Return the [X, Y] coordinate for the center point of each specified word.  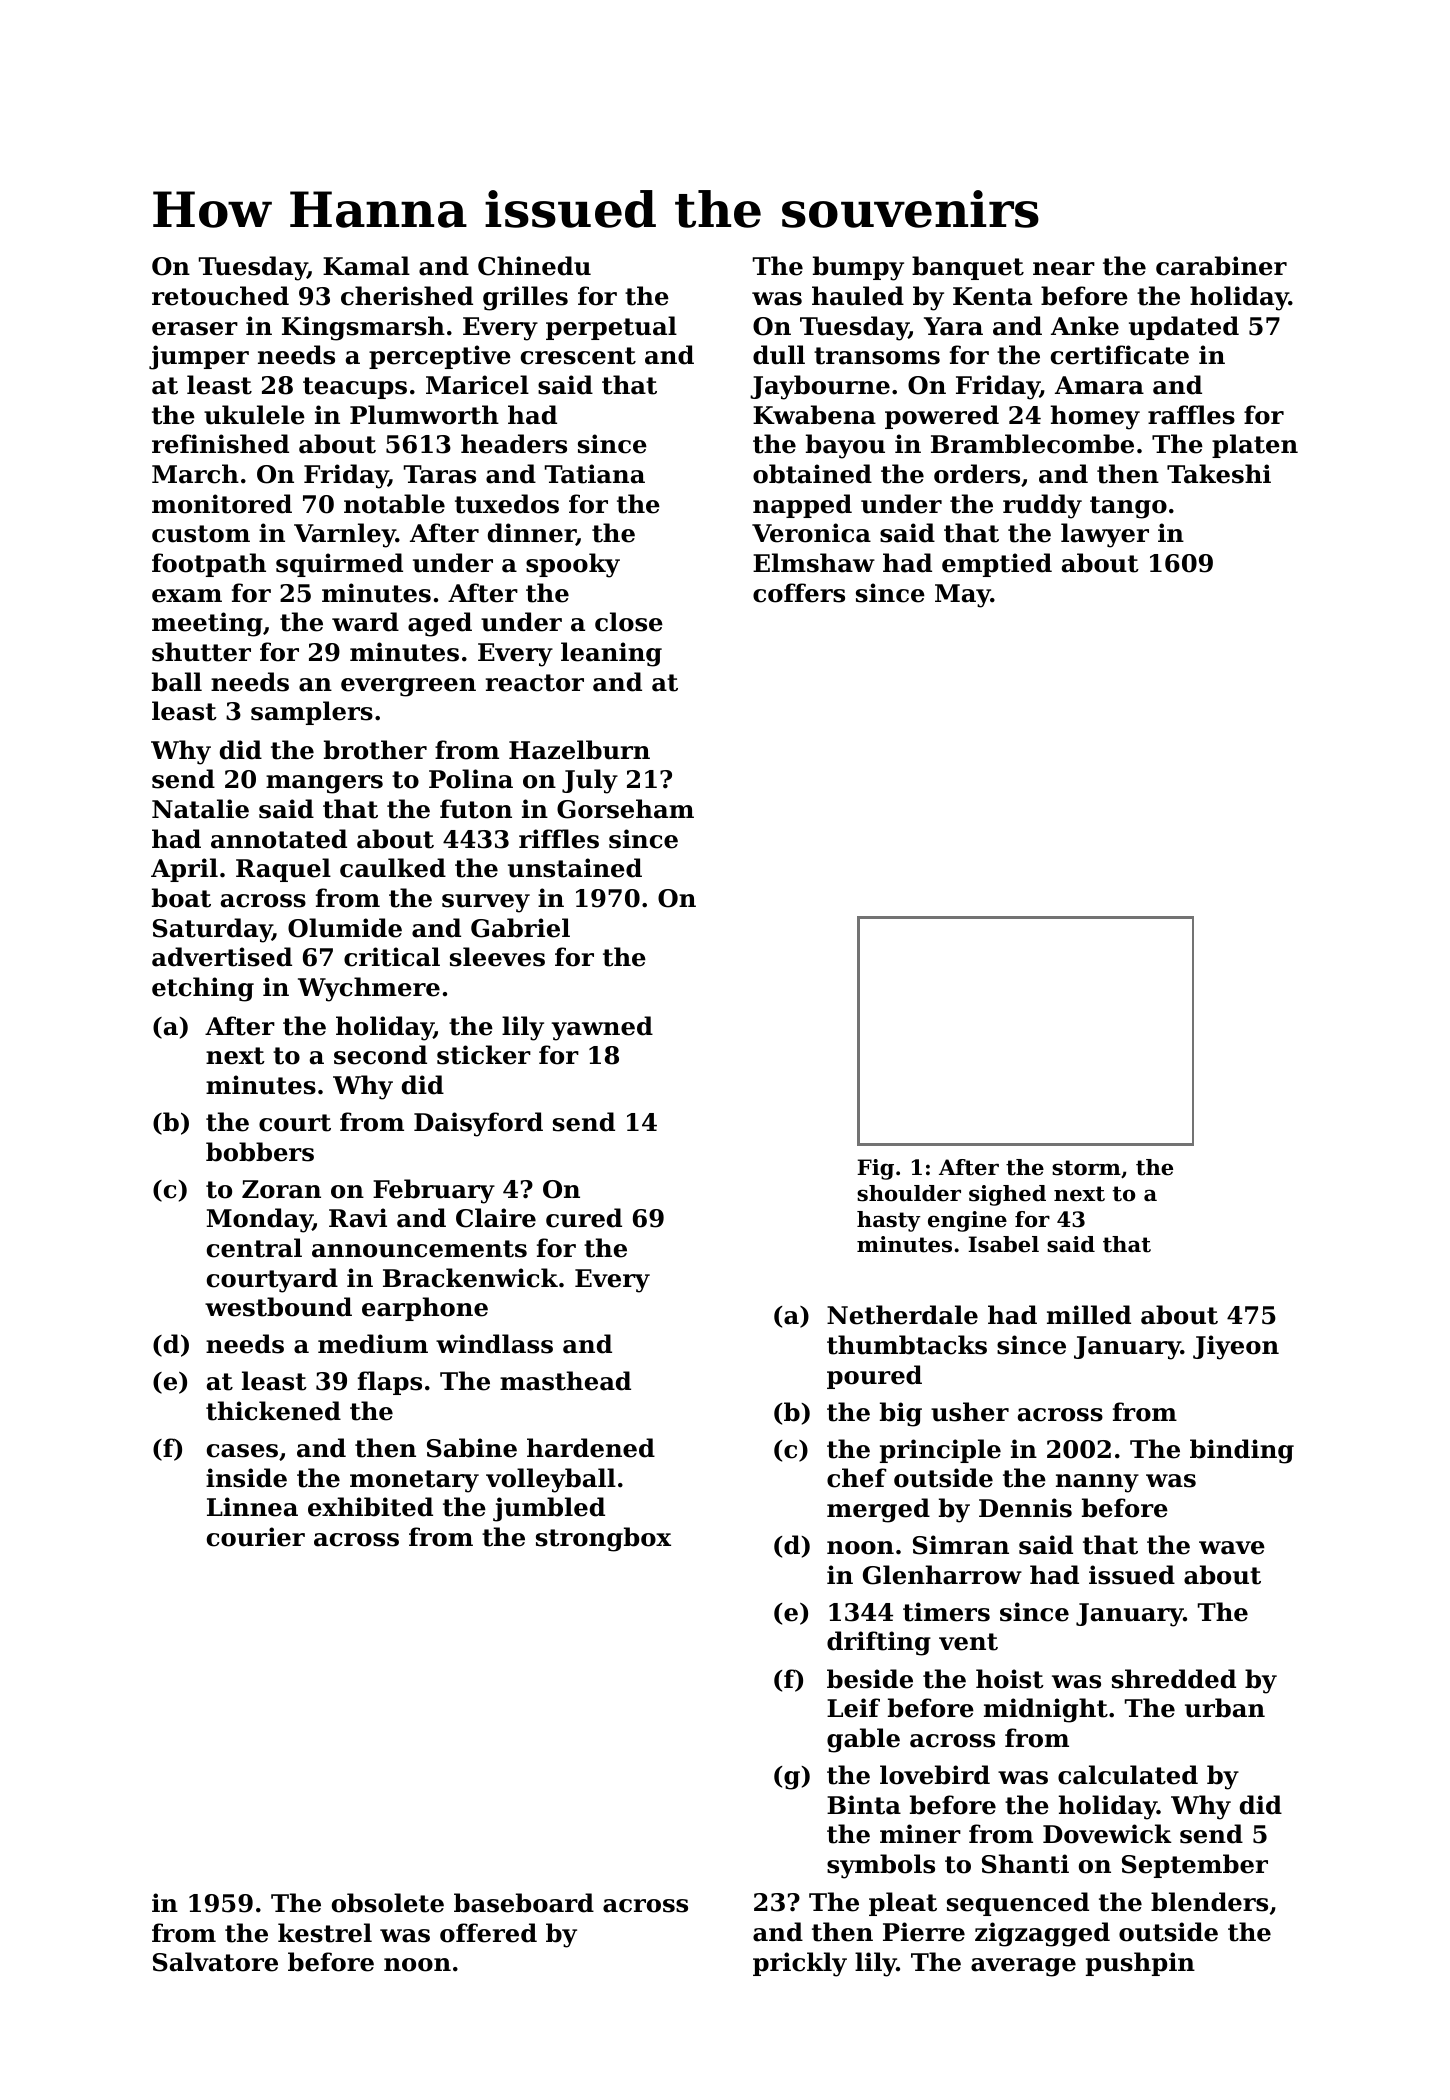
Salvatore [215, 1962]
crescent [578, 356]
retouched [220, 296]
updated [1184, 328]
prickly [800, 1964]
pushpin [1140, 1964]
